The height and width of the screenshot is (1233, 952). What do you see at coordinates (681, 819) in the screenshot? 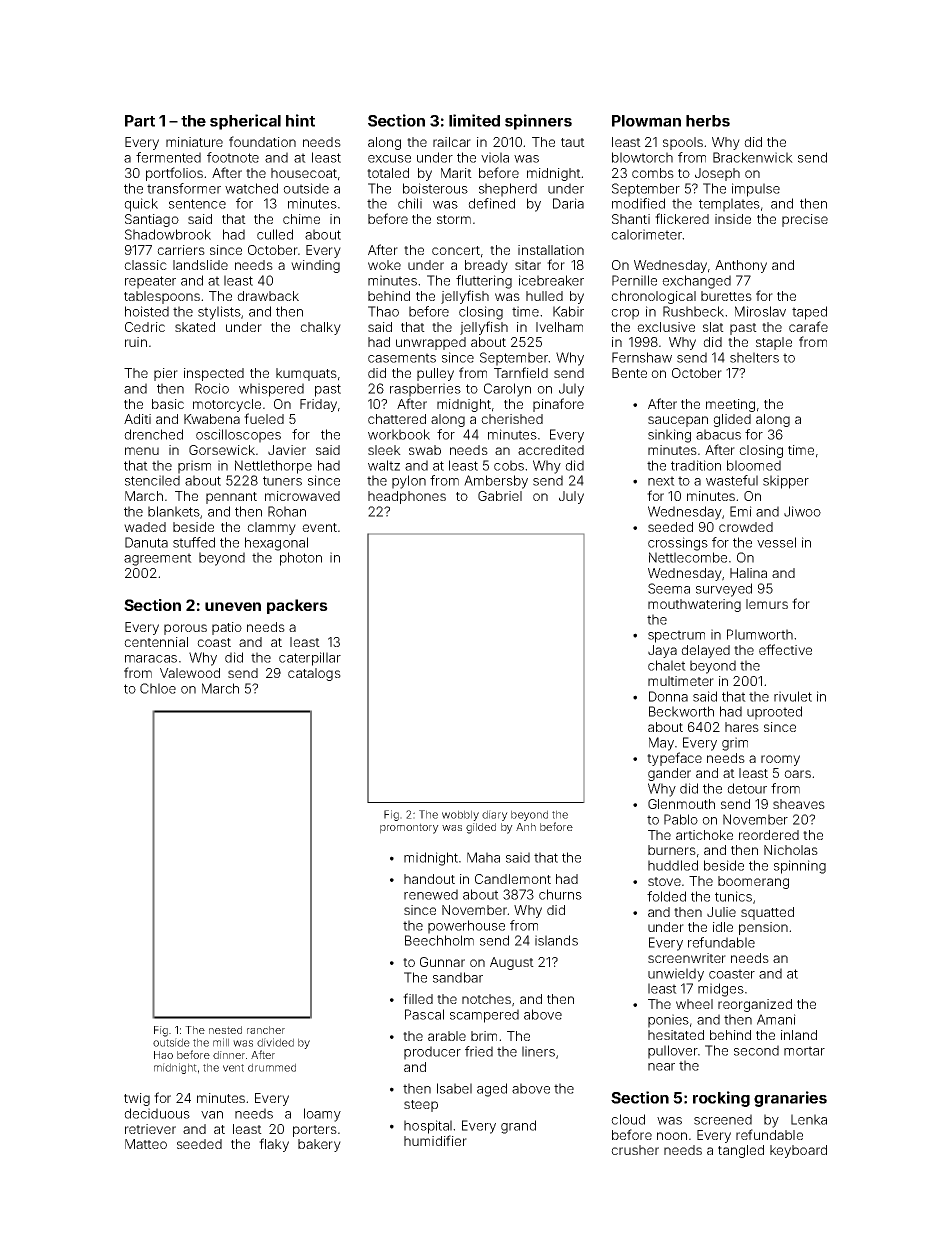
I see `Pablo` at bounding box center [681, 819].
